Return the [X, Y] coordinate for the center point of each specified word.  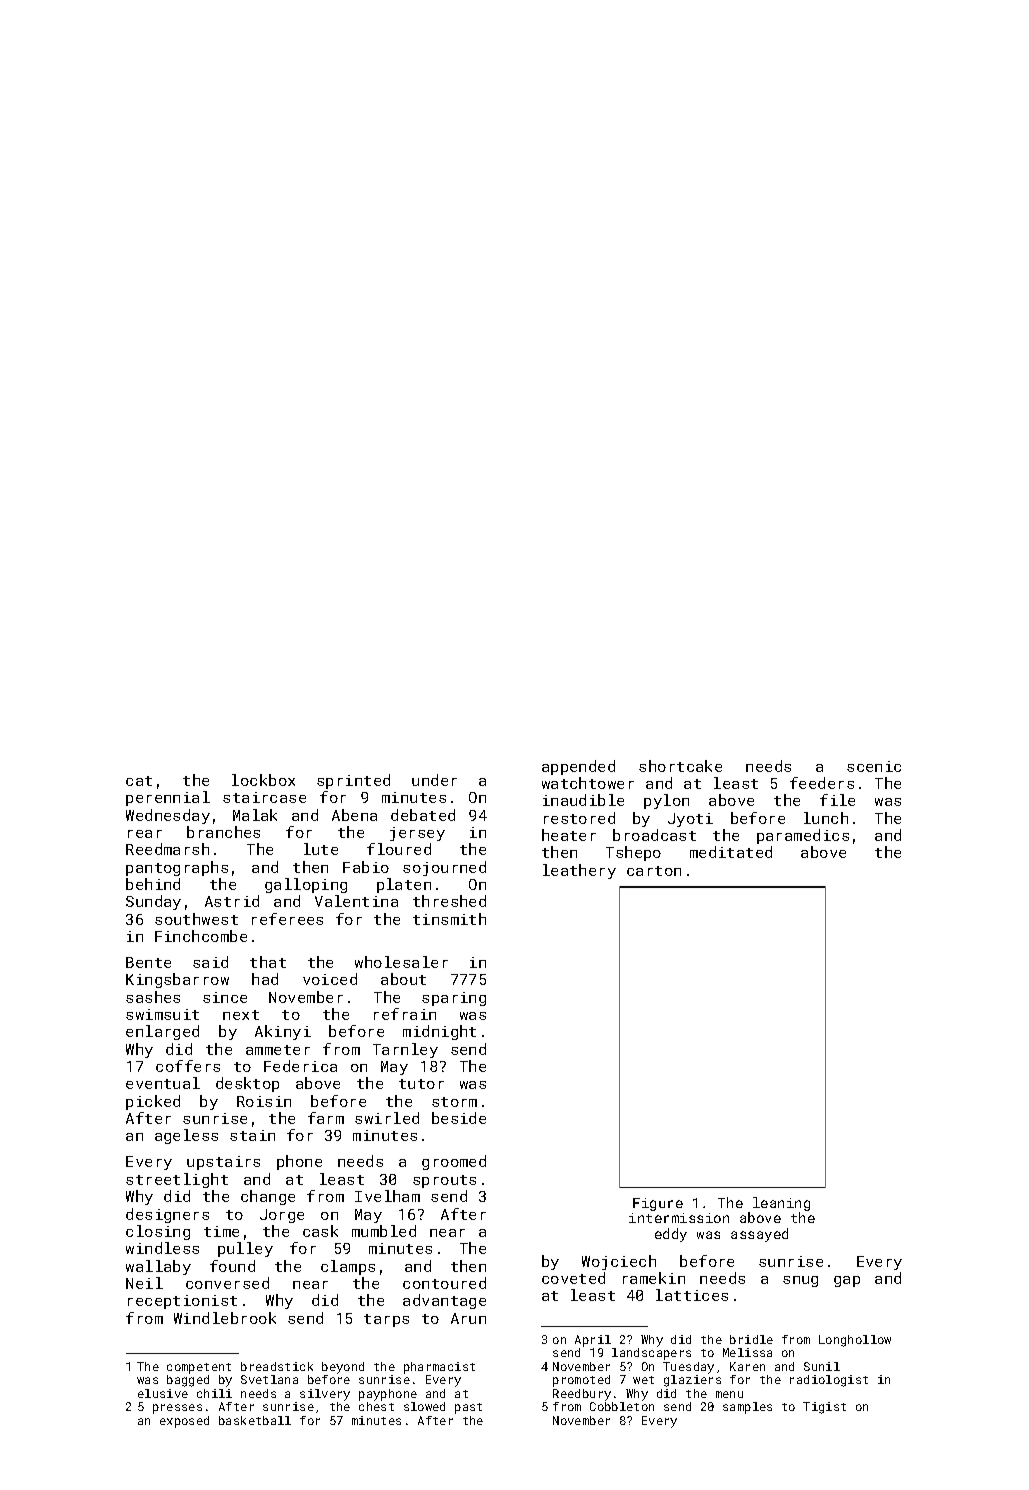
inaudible [583, 800]
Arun [468, 1318]
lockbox [263, 780]
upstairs [223, 1163]
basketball [255, 1420]
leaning [781, 1204]
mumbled [384, 1231]
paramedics [803, 836]
